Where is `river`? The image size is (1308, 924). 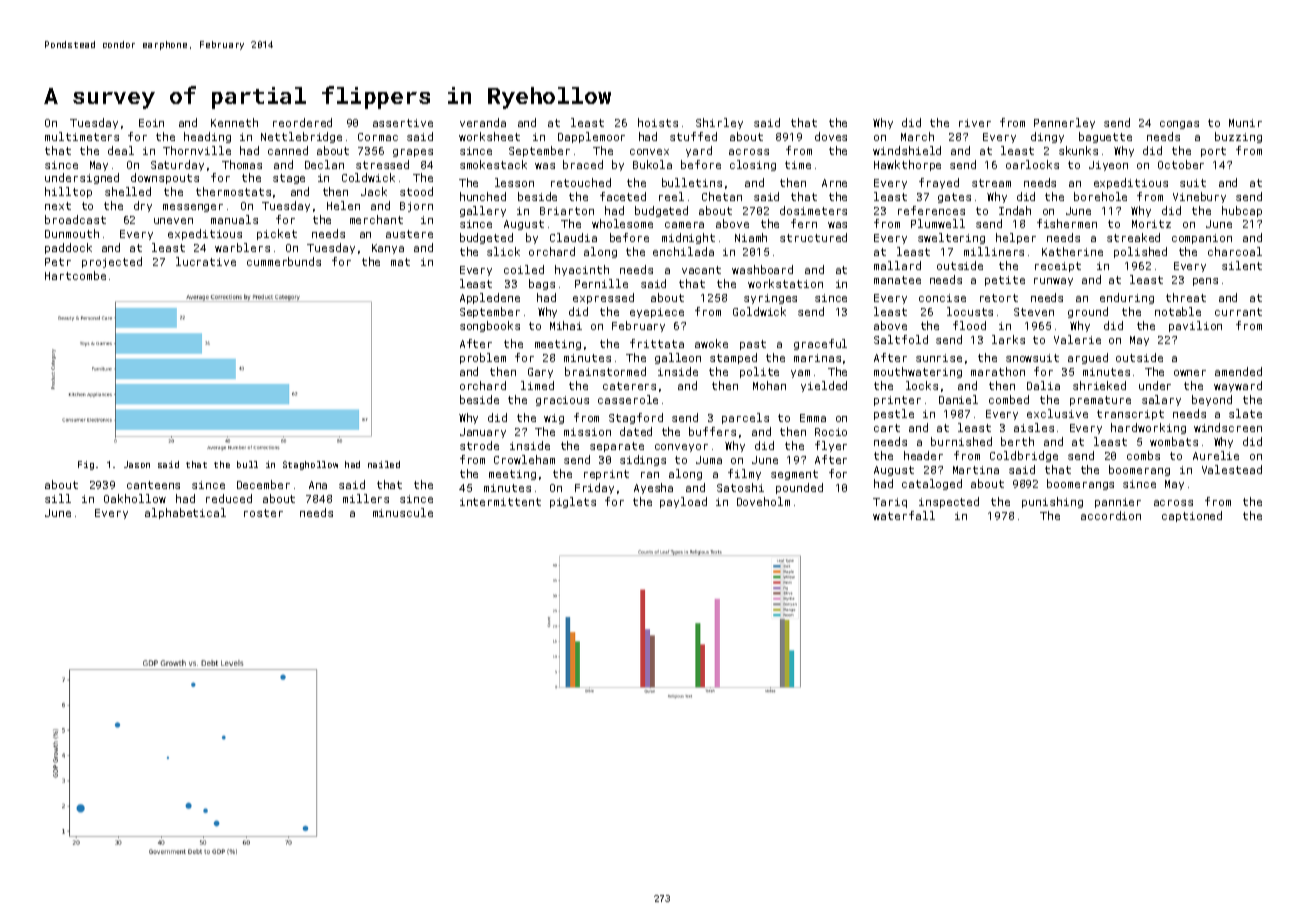 river is located at coordinates (975, 123).
